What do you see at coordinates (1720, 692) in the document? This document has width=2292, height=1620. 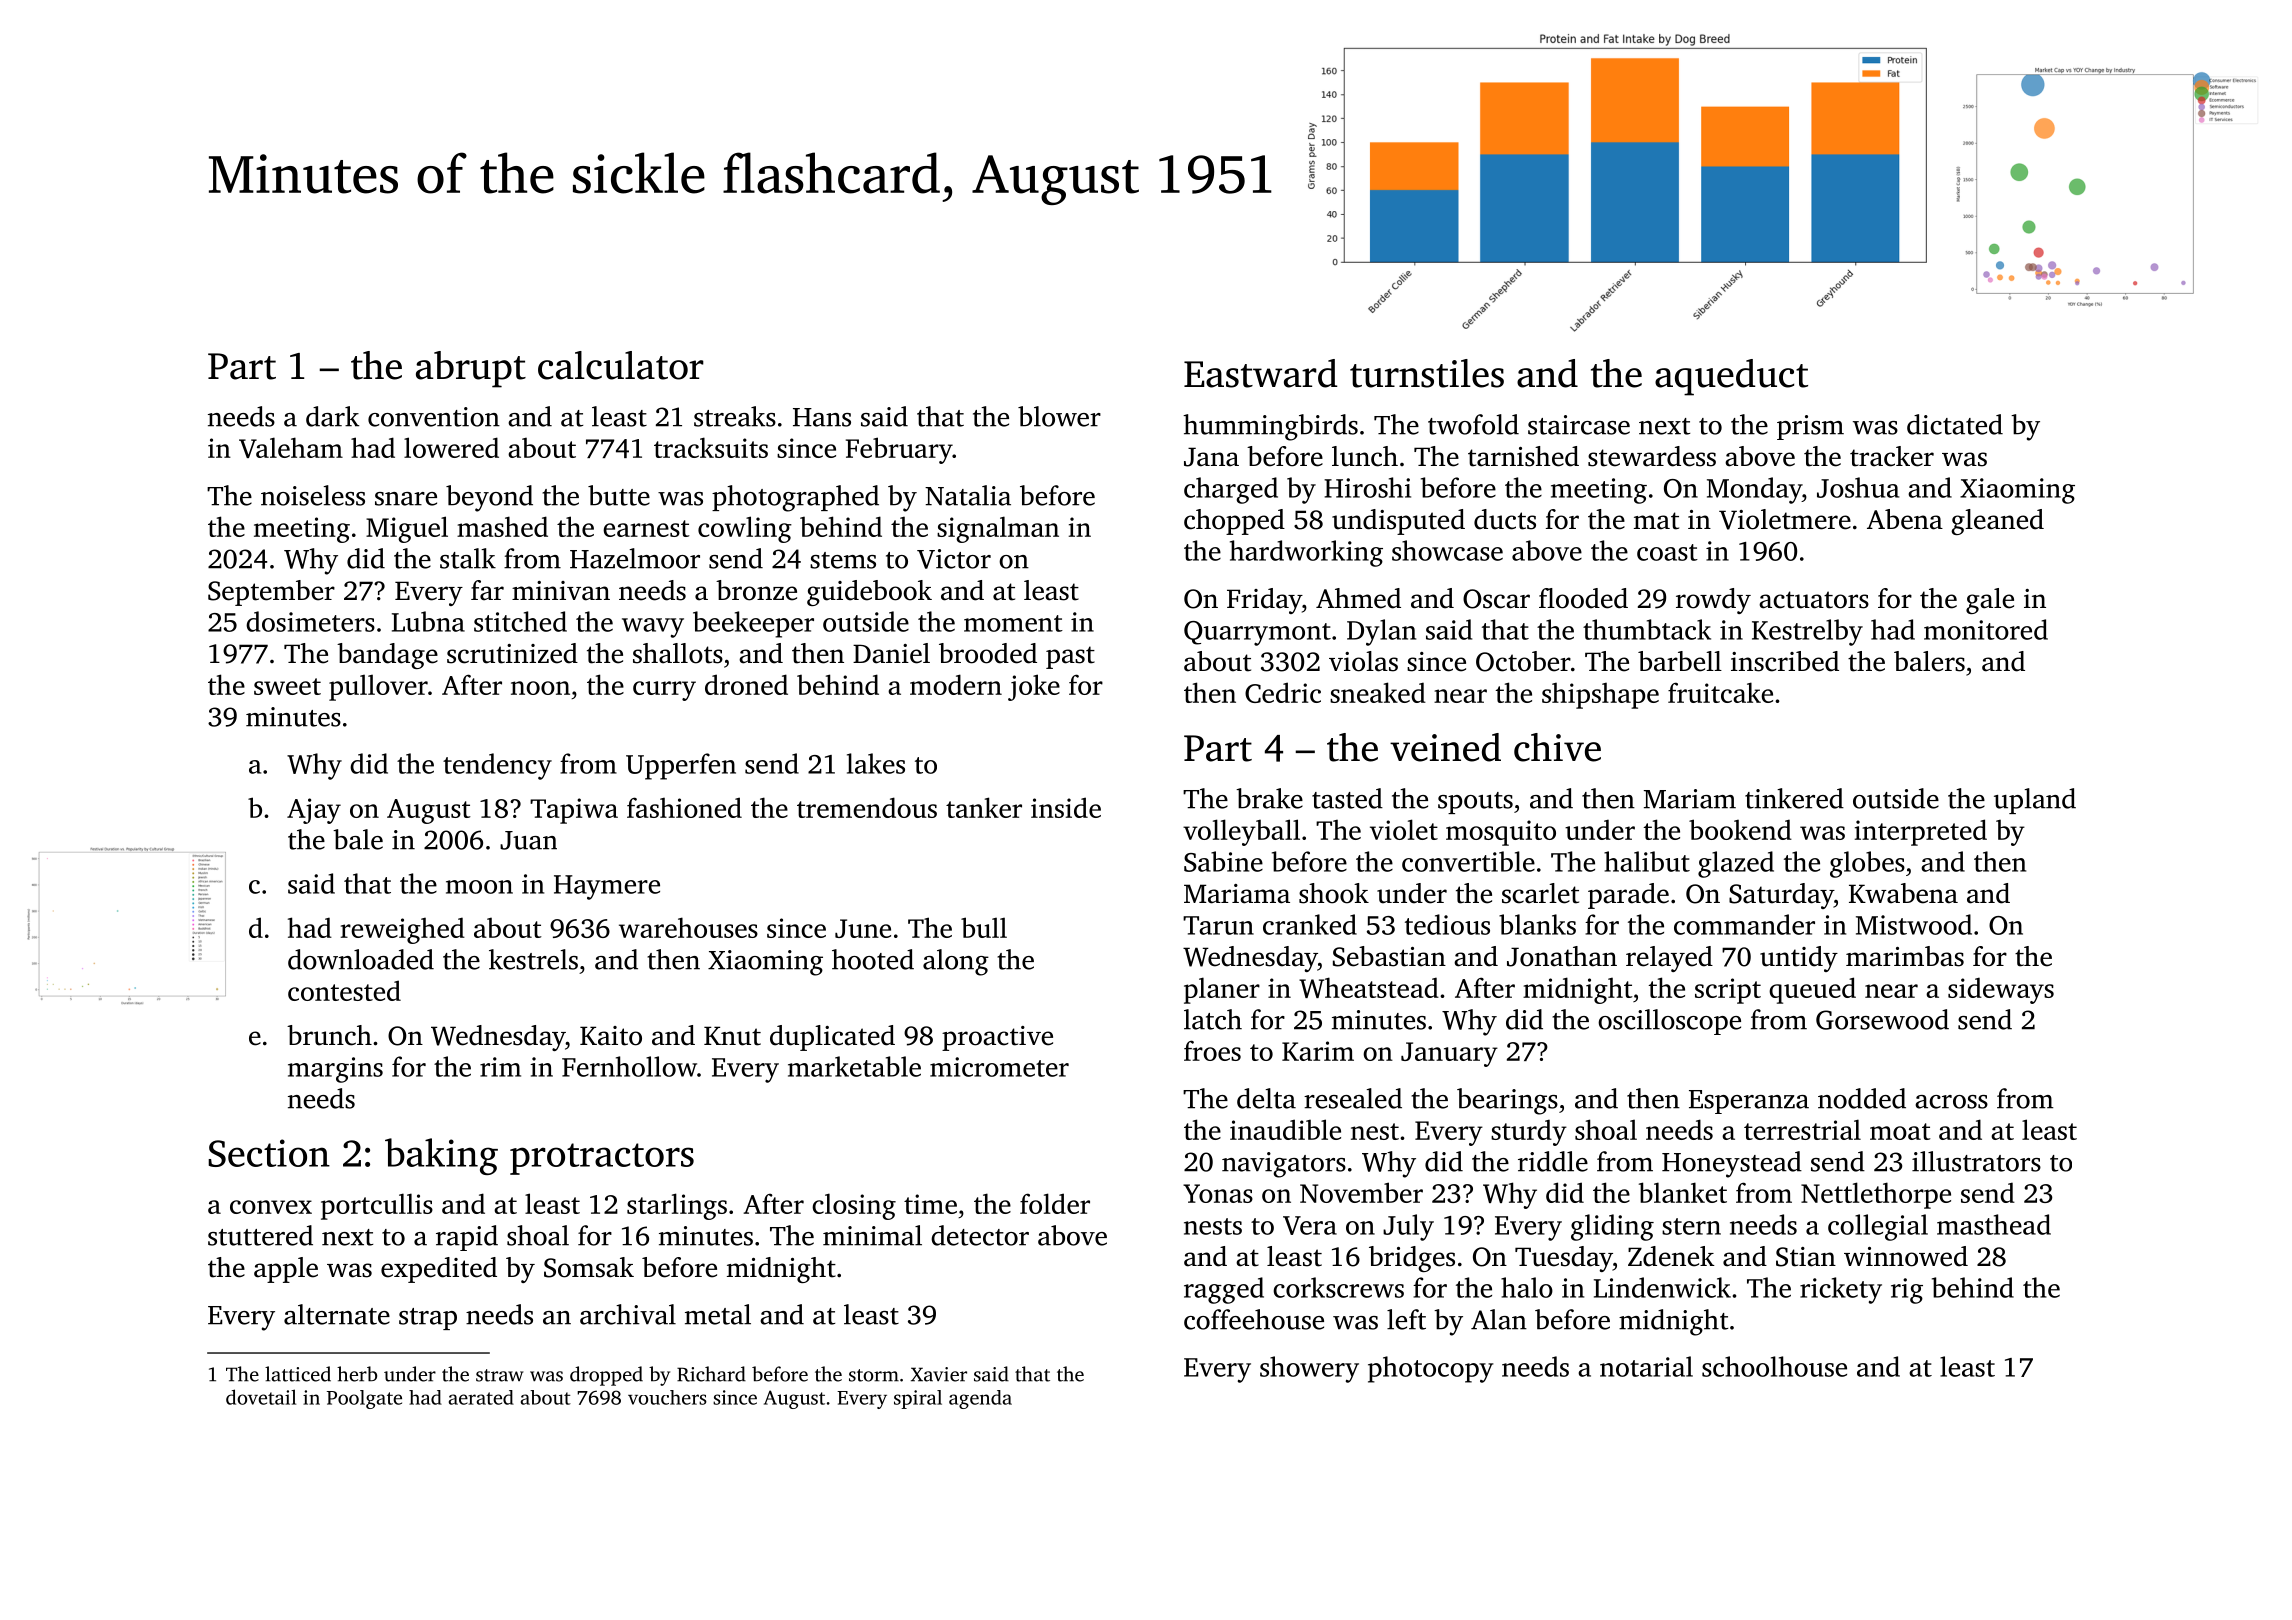 I see `fruitcake` at bounding box center [1720, 692].
